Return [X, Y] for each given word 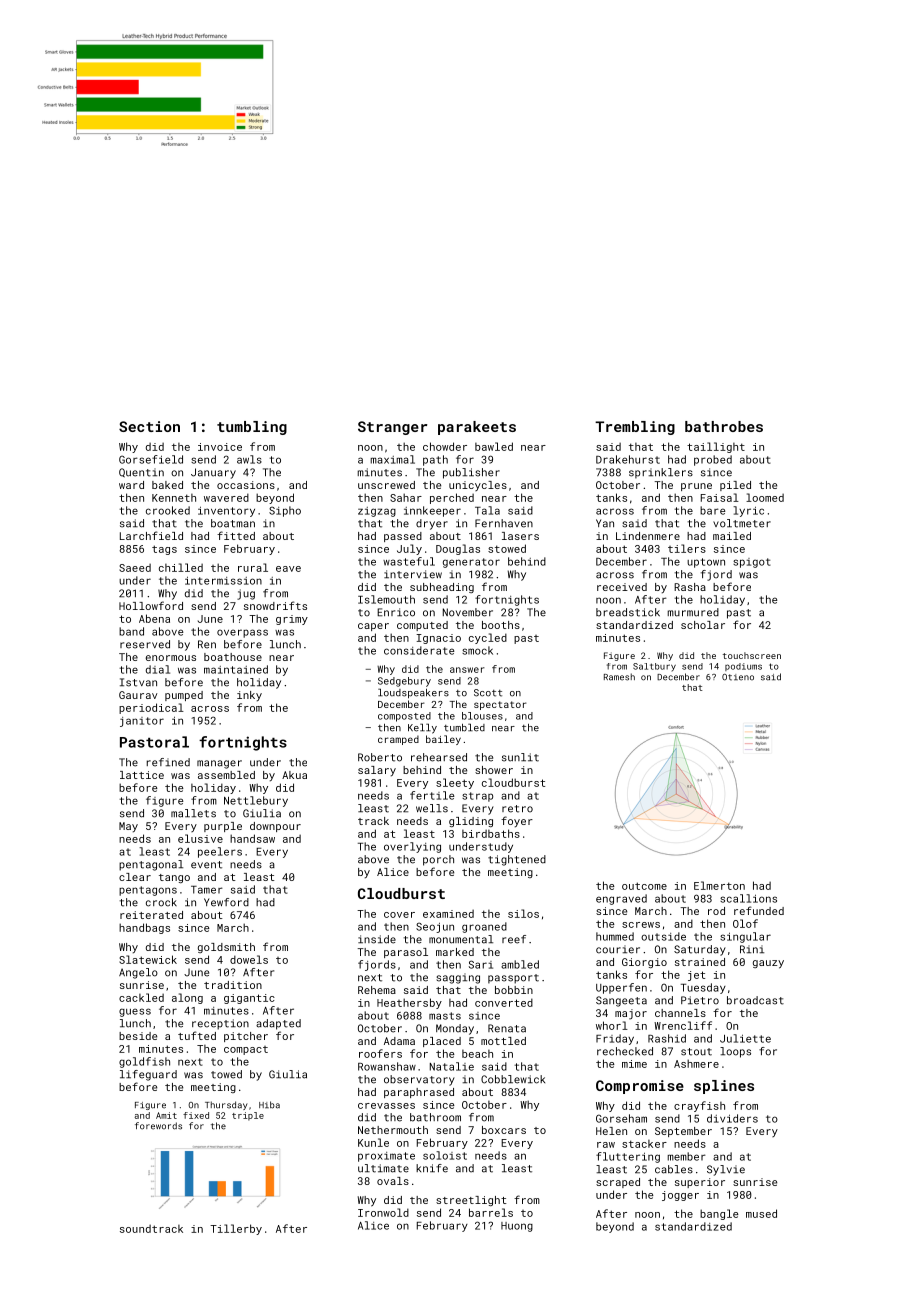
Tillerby [236, 1229]
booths [501, 625]
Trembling [635, 428]
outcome [644, 886]
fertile [432, 795]
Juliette [745, 1038]
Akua [294, 775]
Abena [154, 618]
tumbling [252, 428]
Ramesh [619, 677]
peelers [220, 852]
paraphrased [419, 1093]
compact [246, 1050]
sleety [455, 783]
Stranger [392, 428]
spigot [752, 563]
